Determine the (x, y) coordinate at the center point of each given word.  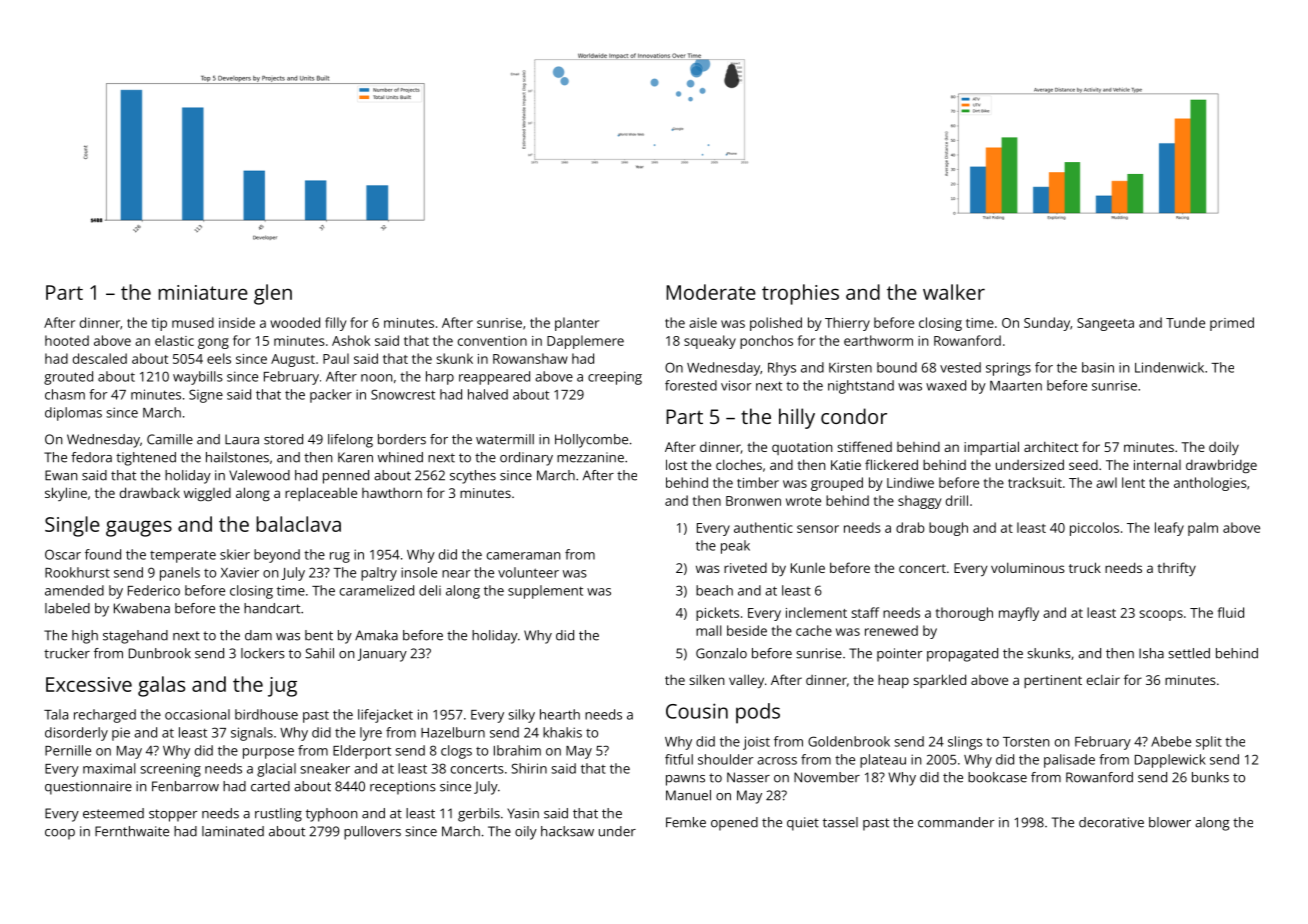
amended (74, 590)
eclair (1103, 679)
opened (734, 824)
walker (954, 292)
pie (121, 734)
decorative (1111, 822)
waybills (198, 378)
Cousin (697, 711)
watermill (505, 439)
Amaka (376, 635)
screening (171, 770)
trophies (800, 294)
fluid (1231, 612)
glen (273, 294)
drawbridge (1221, 466)
